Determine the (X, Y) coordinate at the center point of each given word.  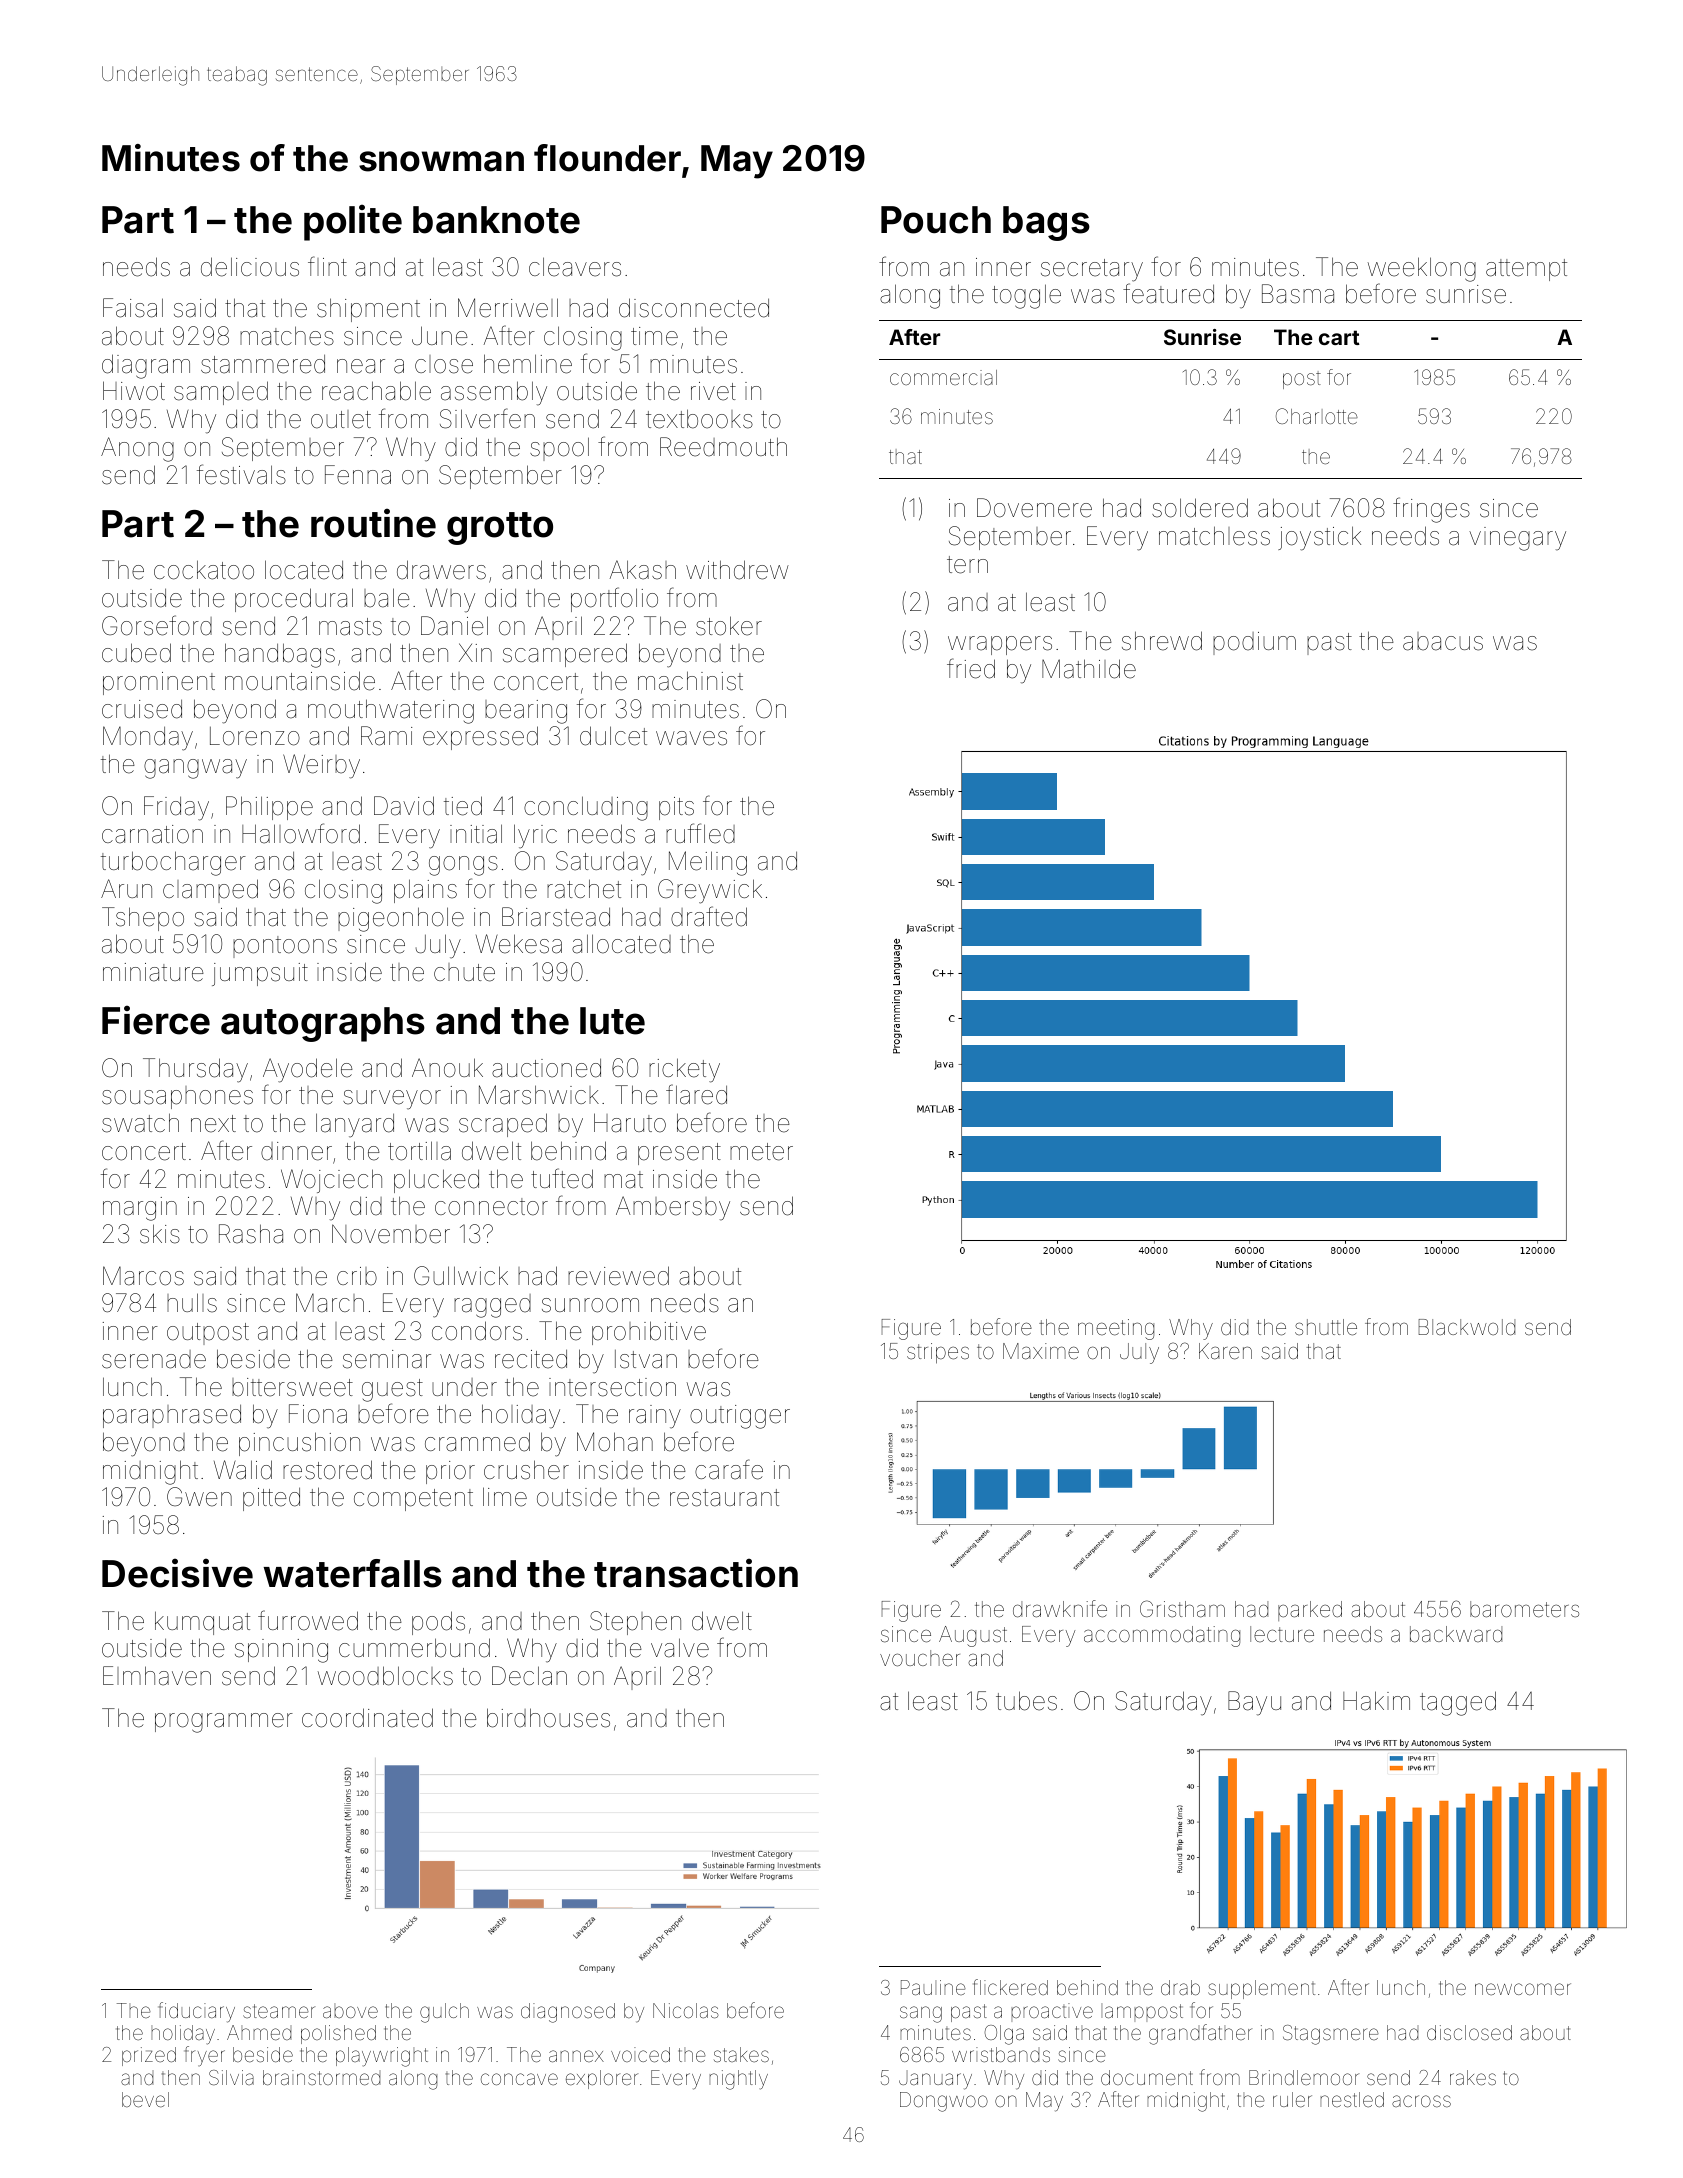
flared (696, 1094)
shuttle (1326, 1327)
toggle (1026, 296)
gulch (444, 2013)
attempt (1526, 270)
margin (140, 1209)
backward (1456, 1634)
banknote (496, 220)
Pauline (933, 1987)
